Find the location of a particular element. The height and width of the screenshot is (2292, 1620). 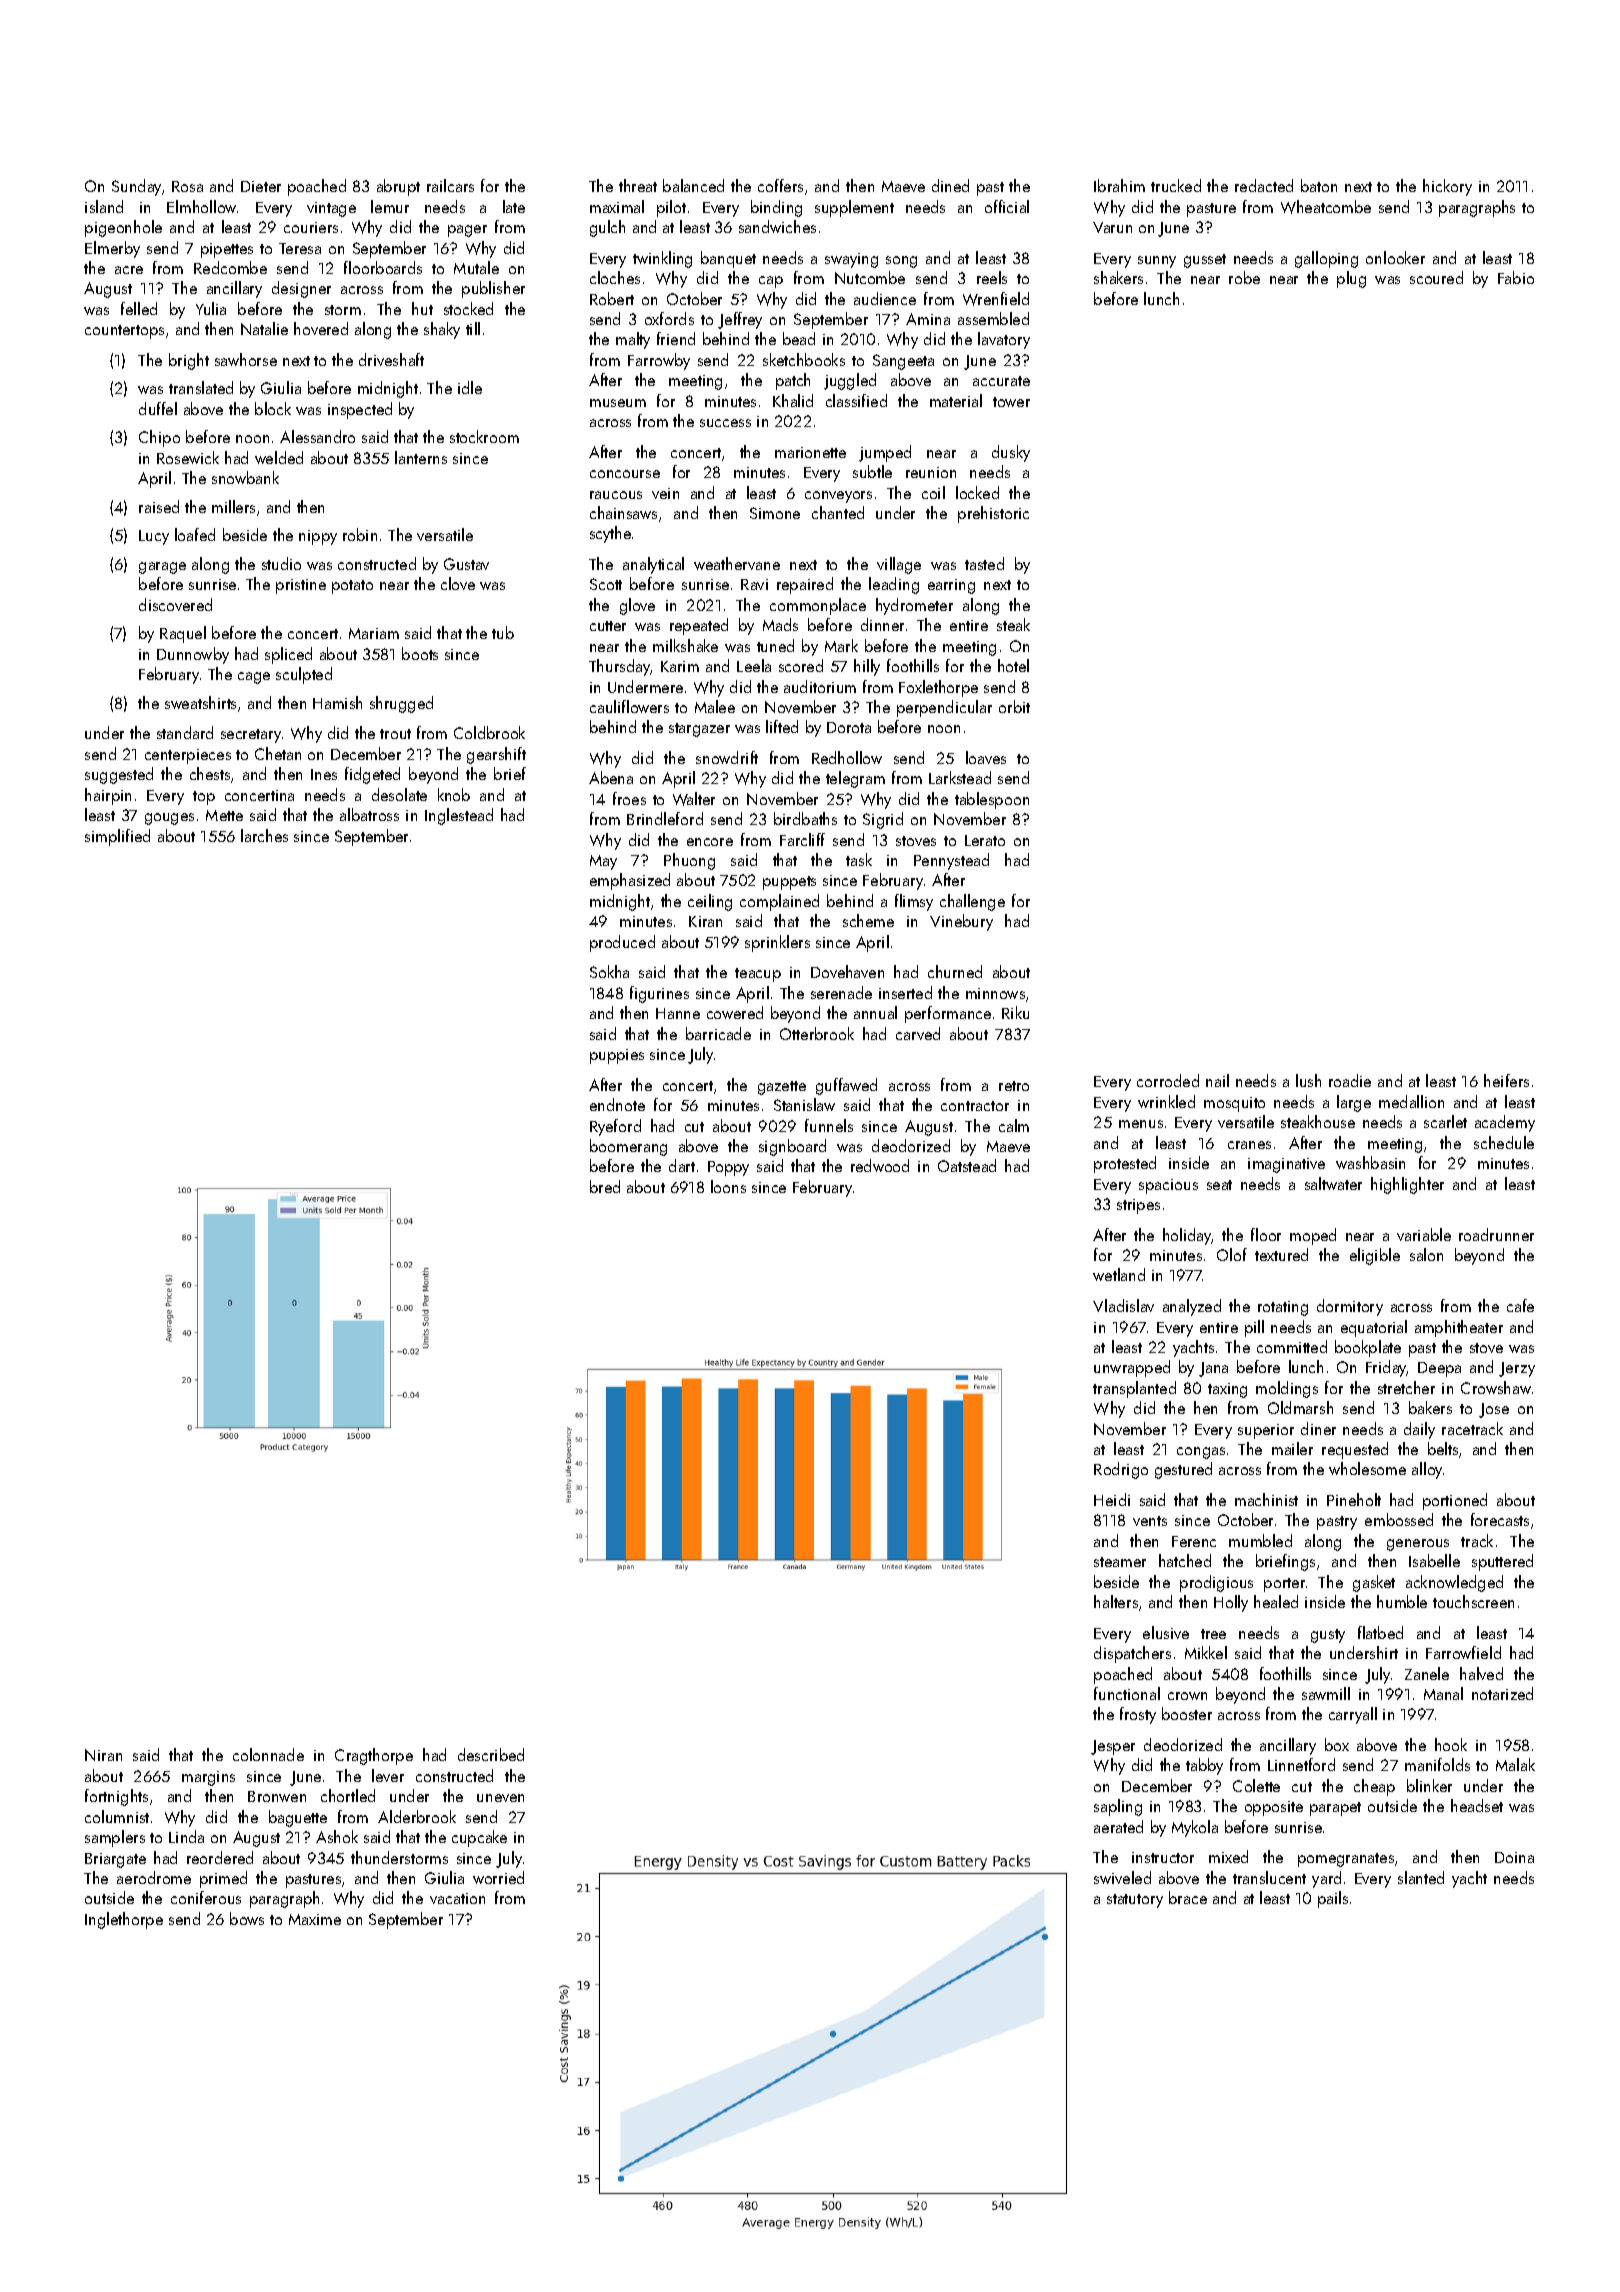

prehistoric is located at coordinates (993, 514).
